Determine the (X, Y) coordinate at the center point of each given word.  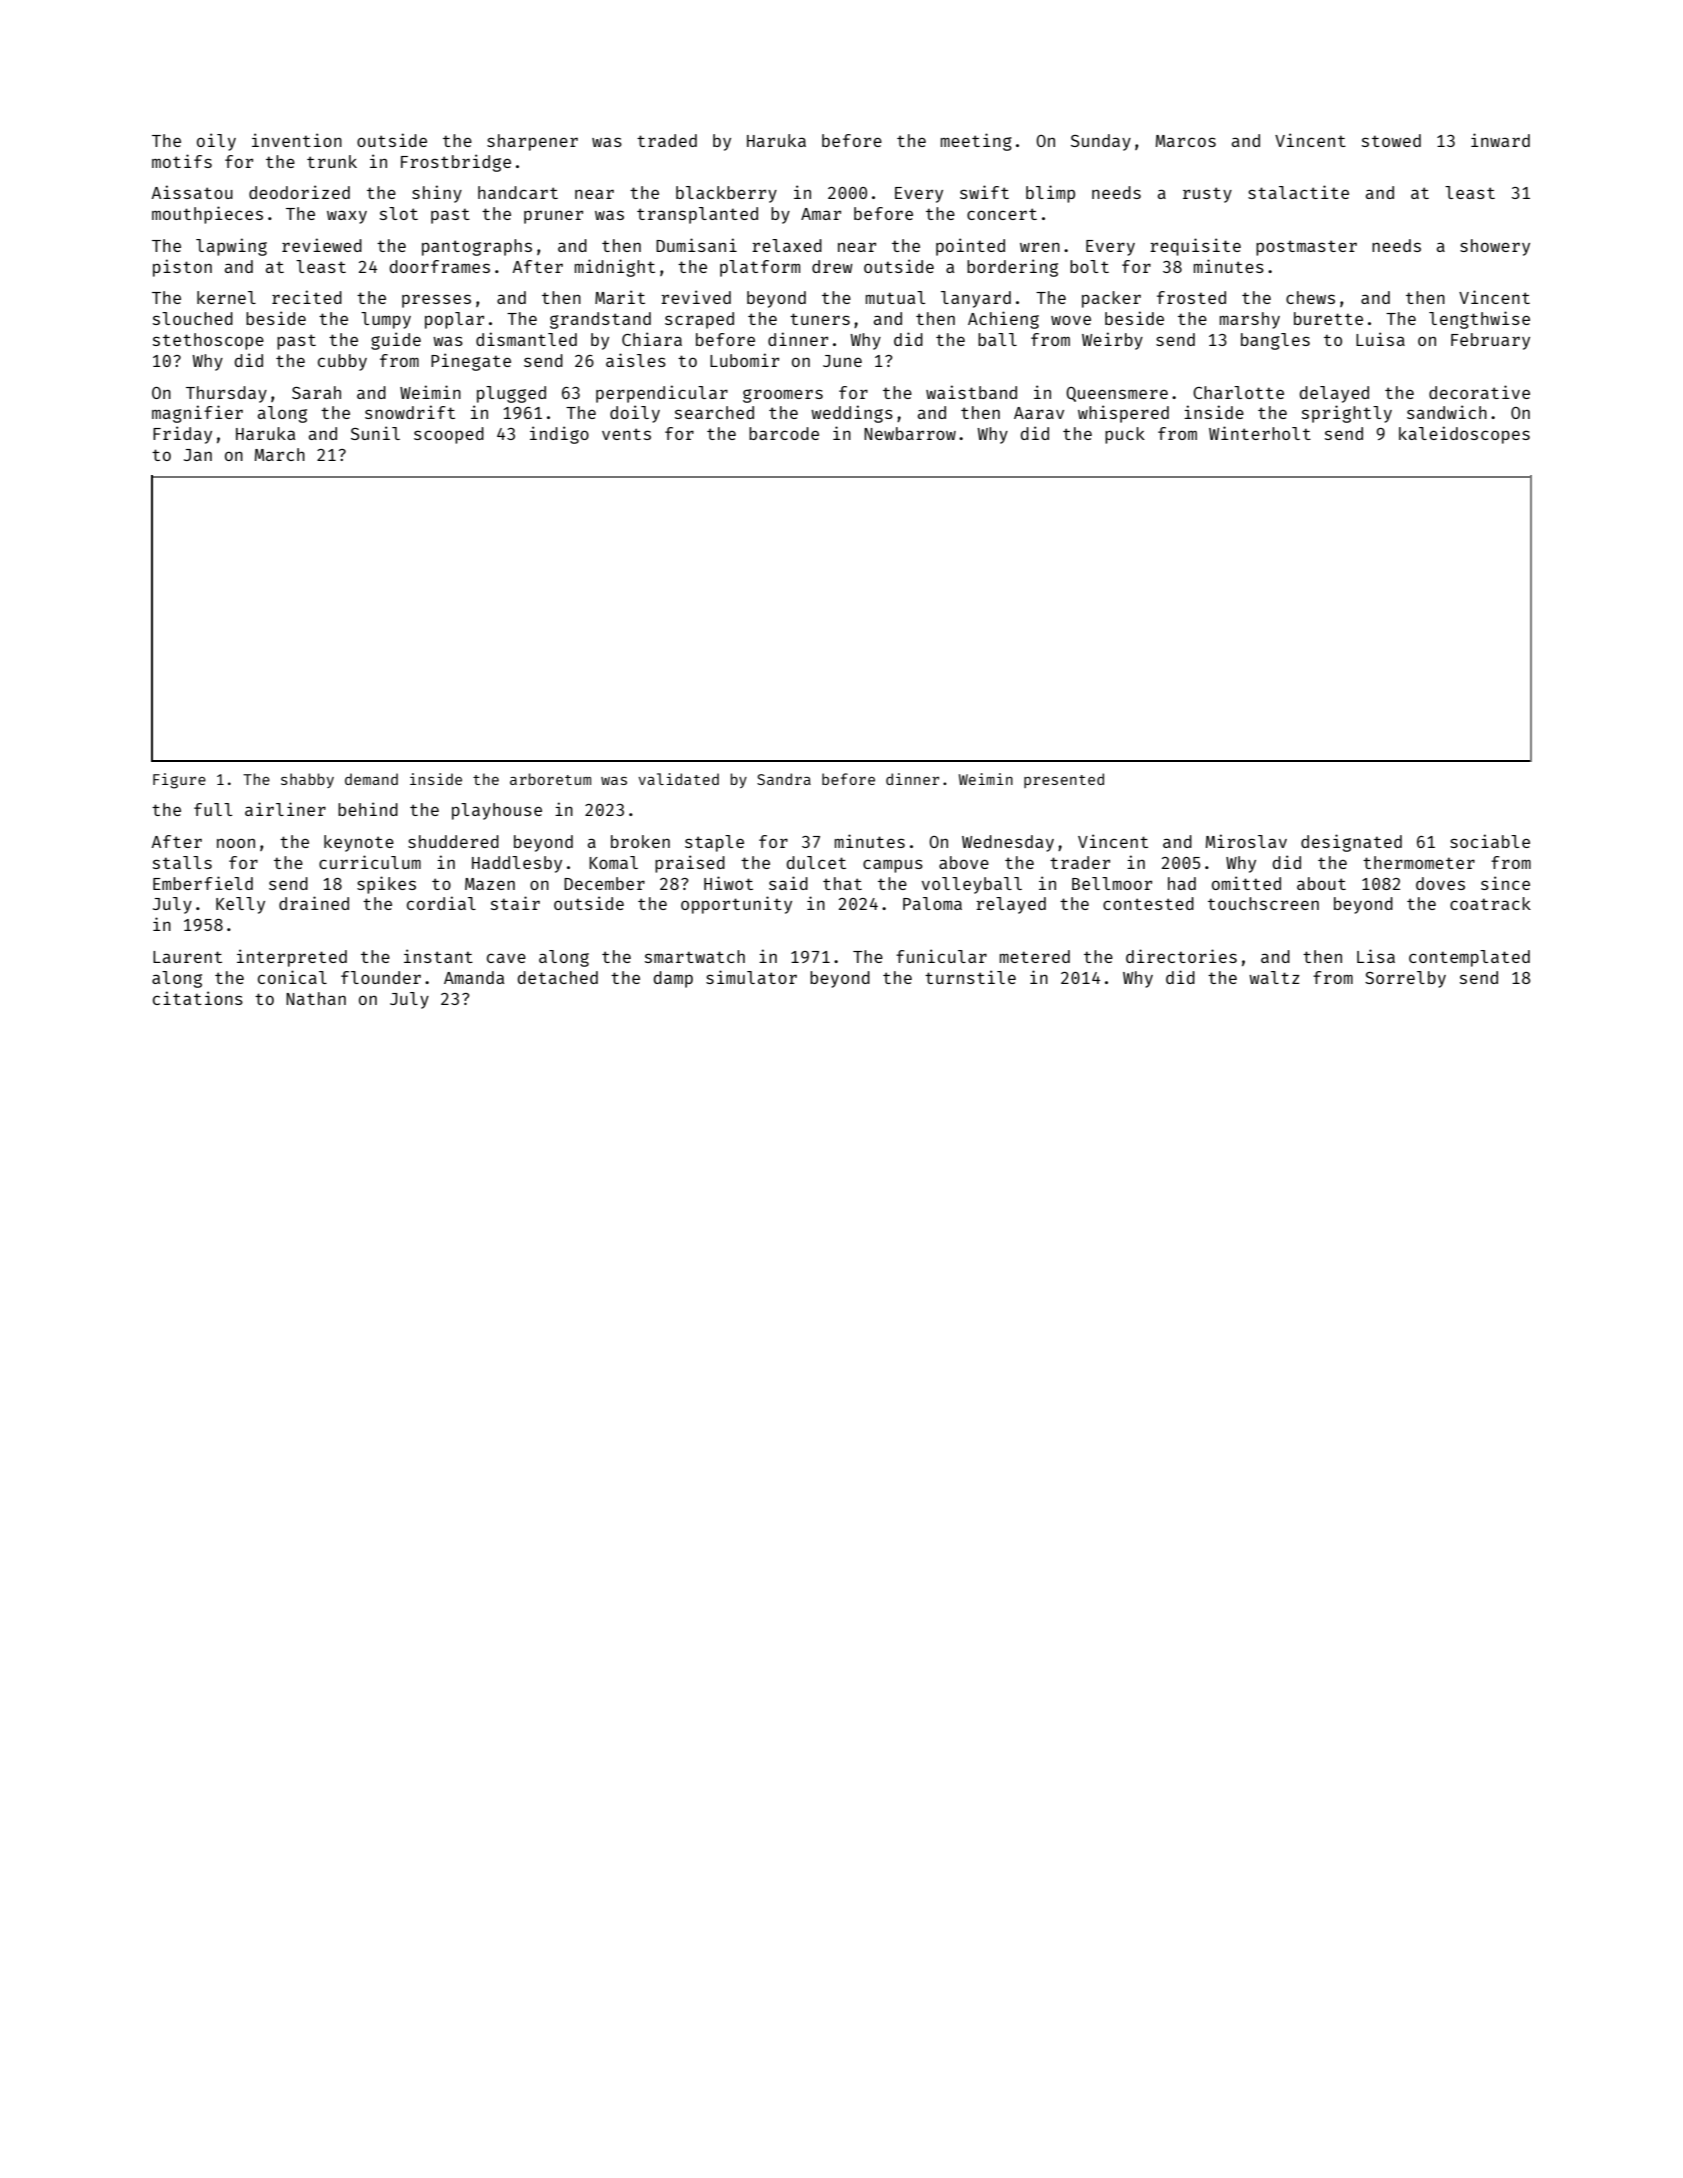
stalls (182, 862)
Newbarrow (910, 433)
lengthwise (1479, 320)
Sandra (784, 779)
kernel (226, 297)
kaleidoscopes (1464, 435)
